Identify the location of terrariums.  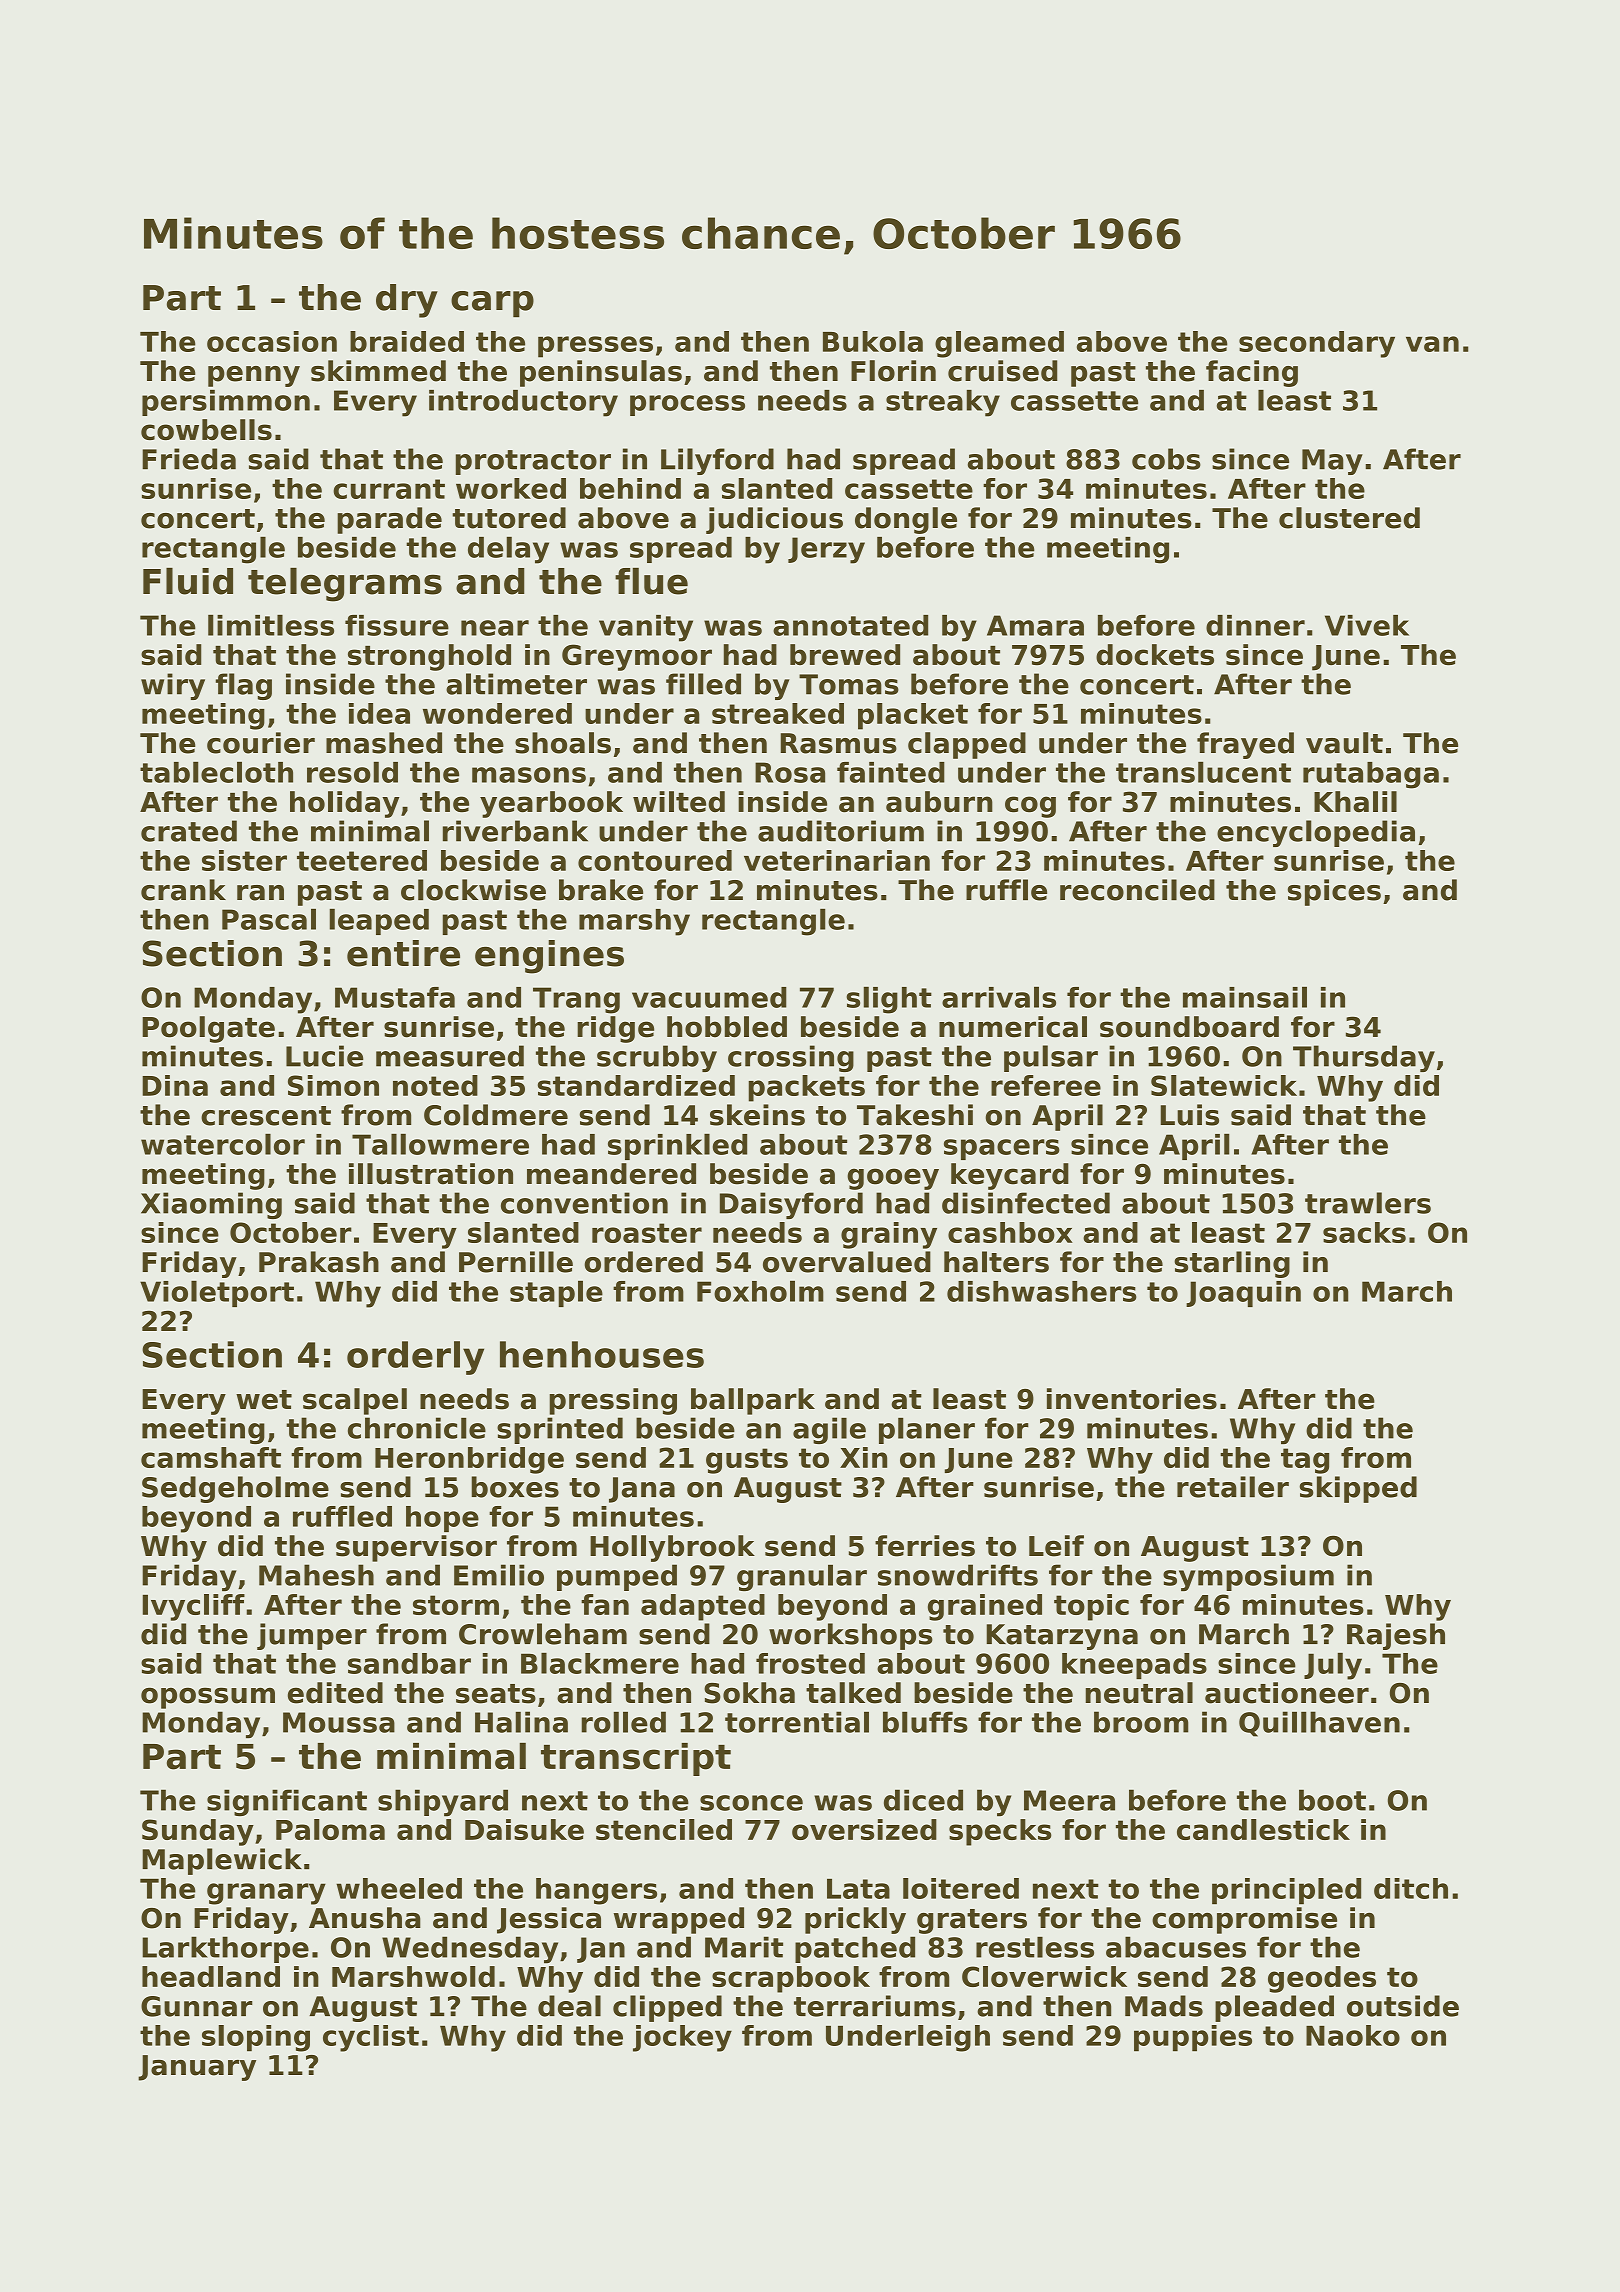
(875, 2006).
